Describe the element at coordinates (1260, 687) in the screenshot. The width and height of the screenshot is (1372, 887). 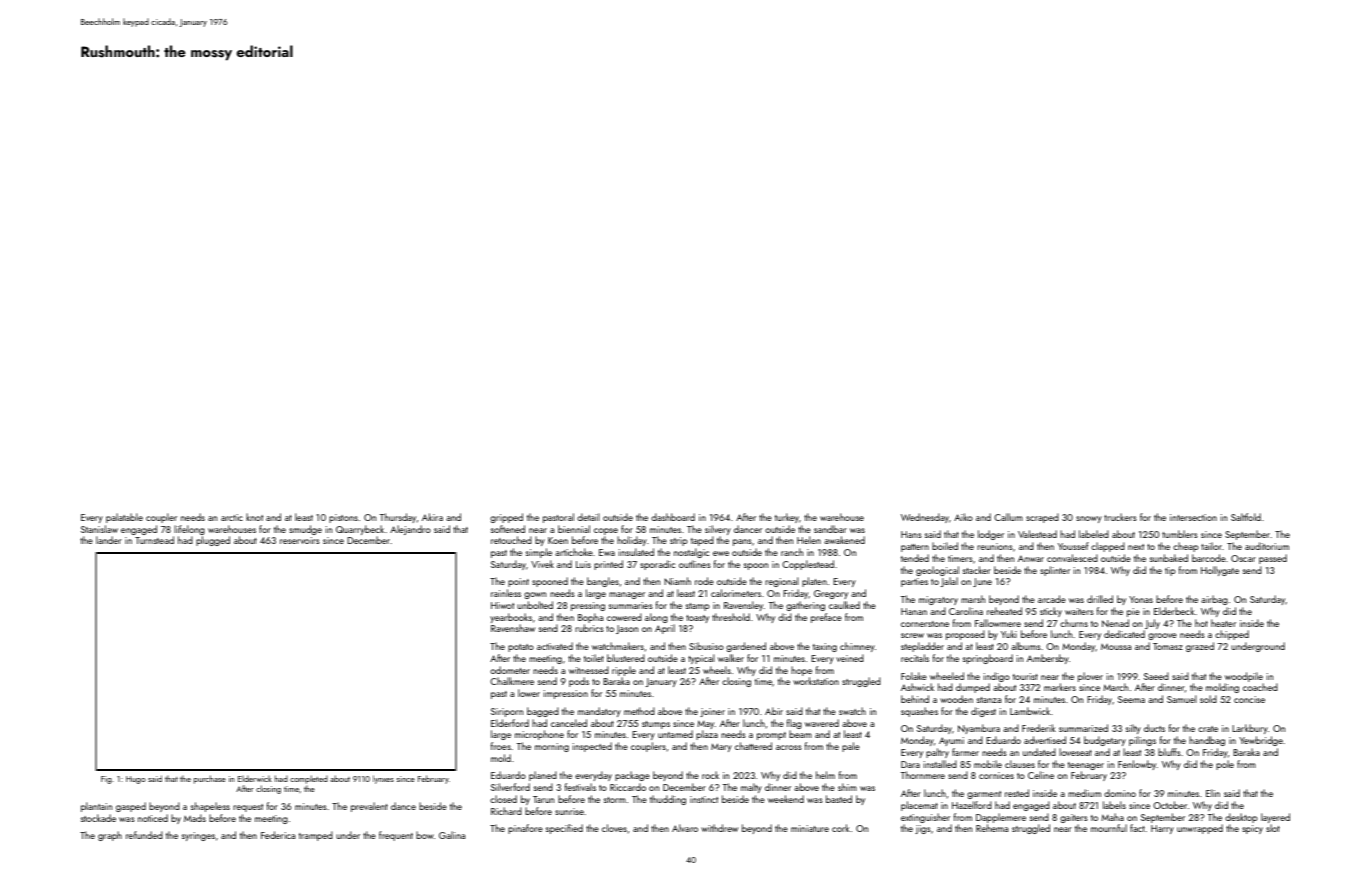
I see `coached` at that location.
